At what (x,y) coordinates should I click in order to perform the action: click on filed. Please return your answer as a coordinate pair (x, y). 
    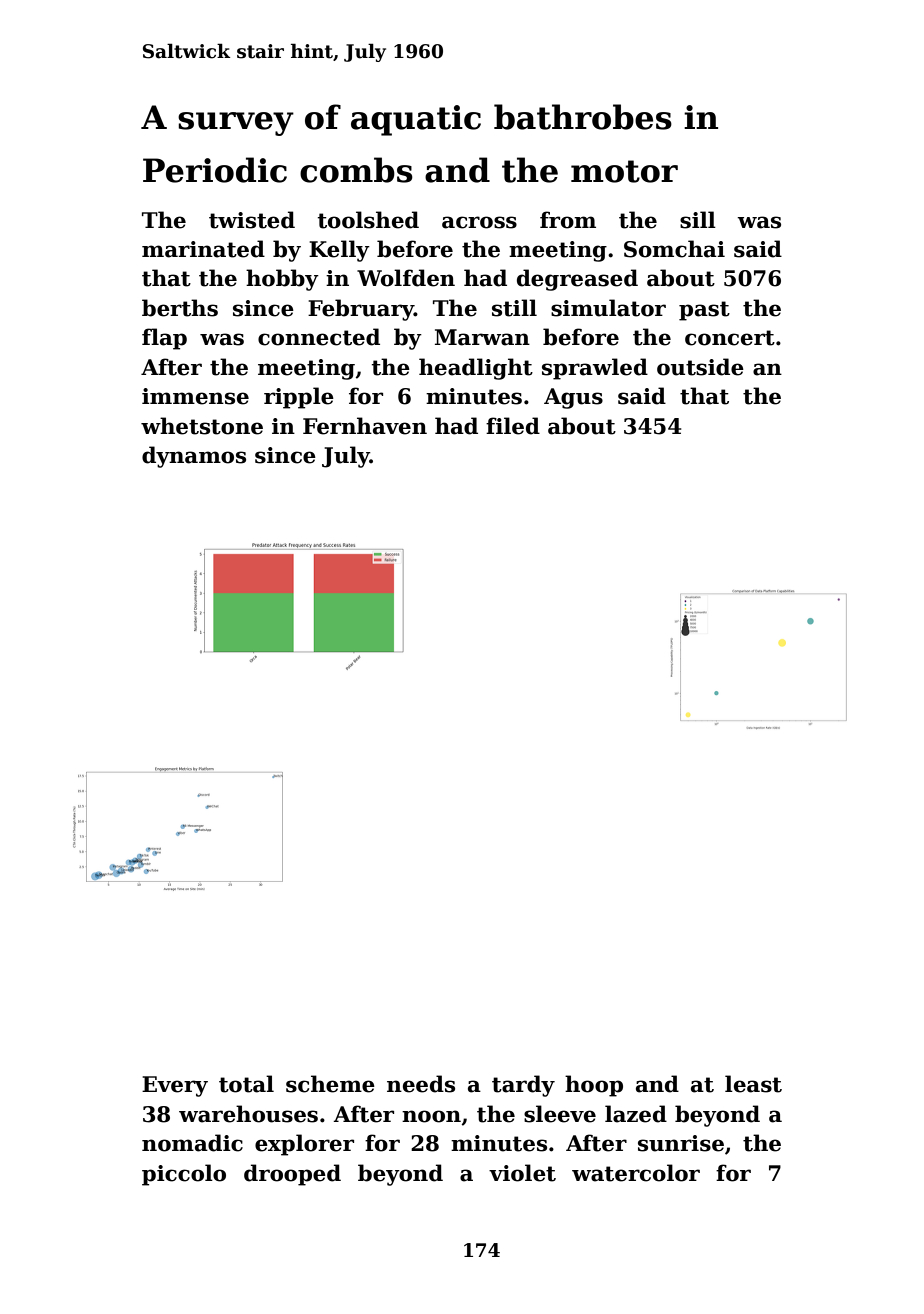
    Looking at the image, I should click on (513, 426).
